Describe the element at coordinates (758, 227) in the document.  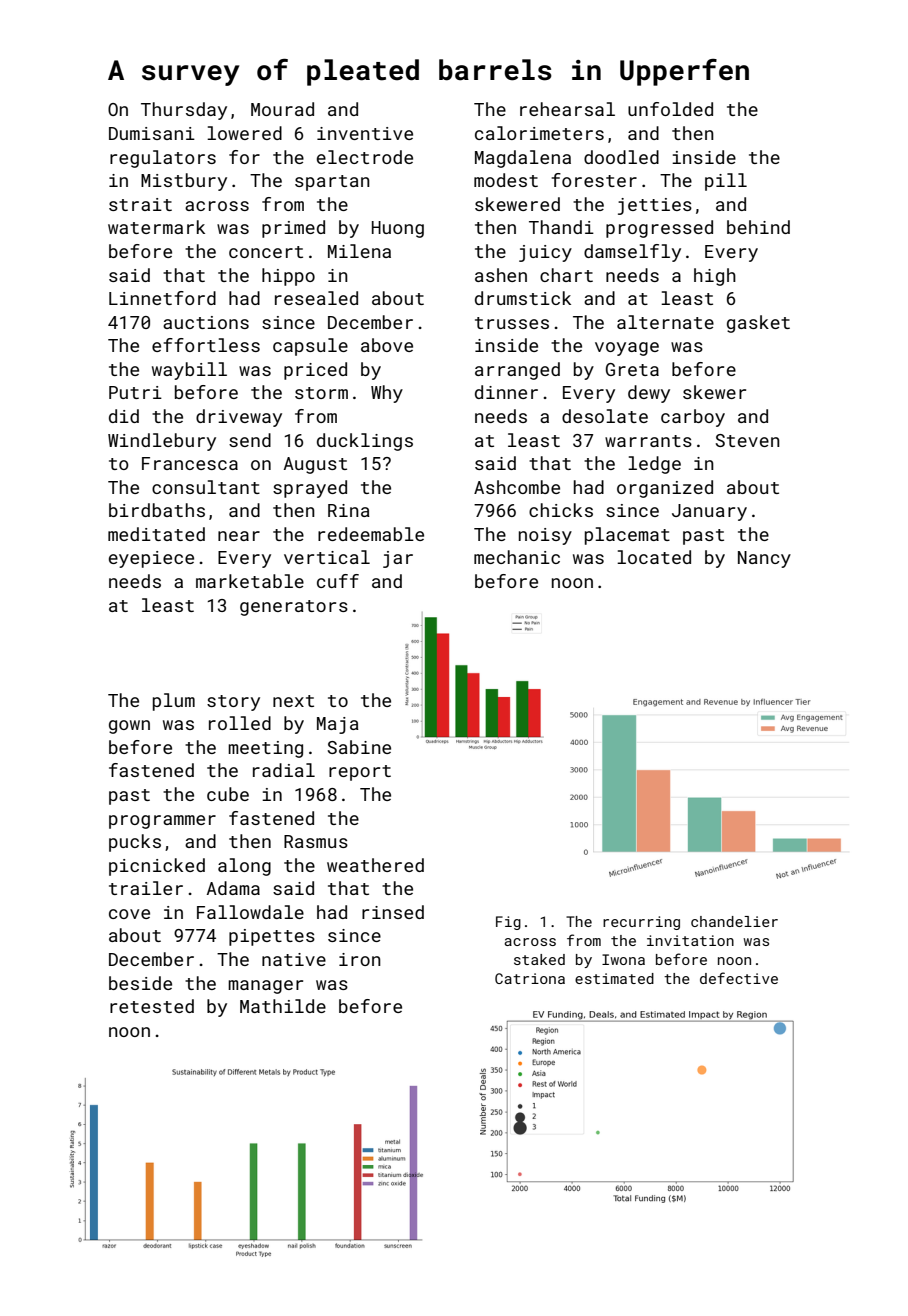
I see `behind` at that location.
